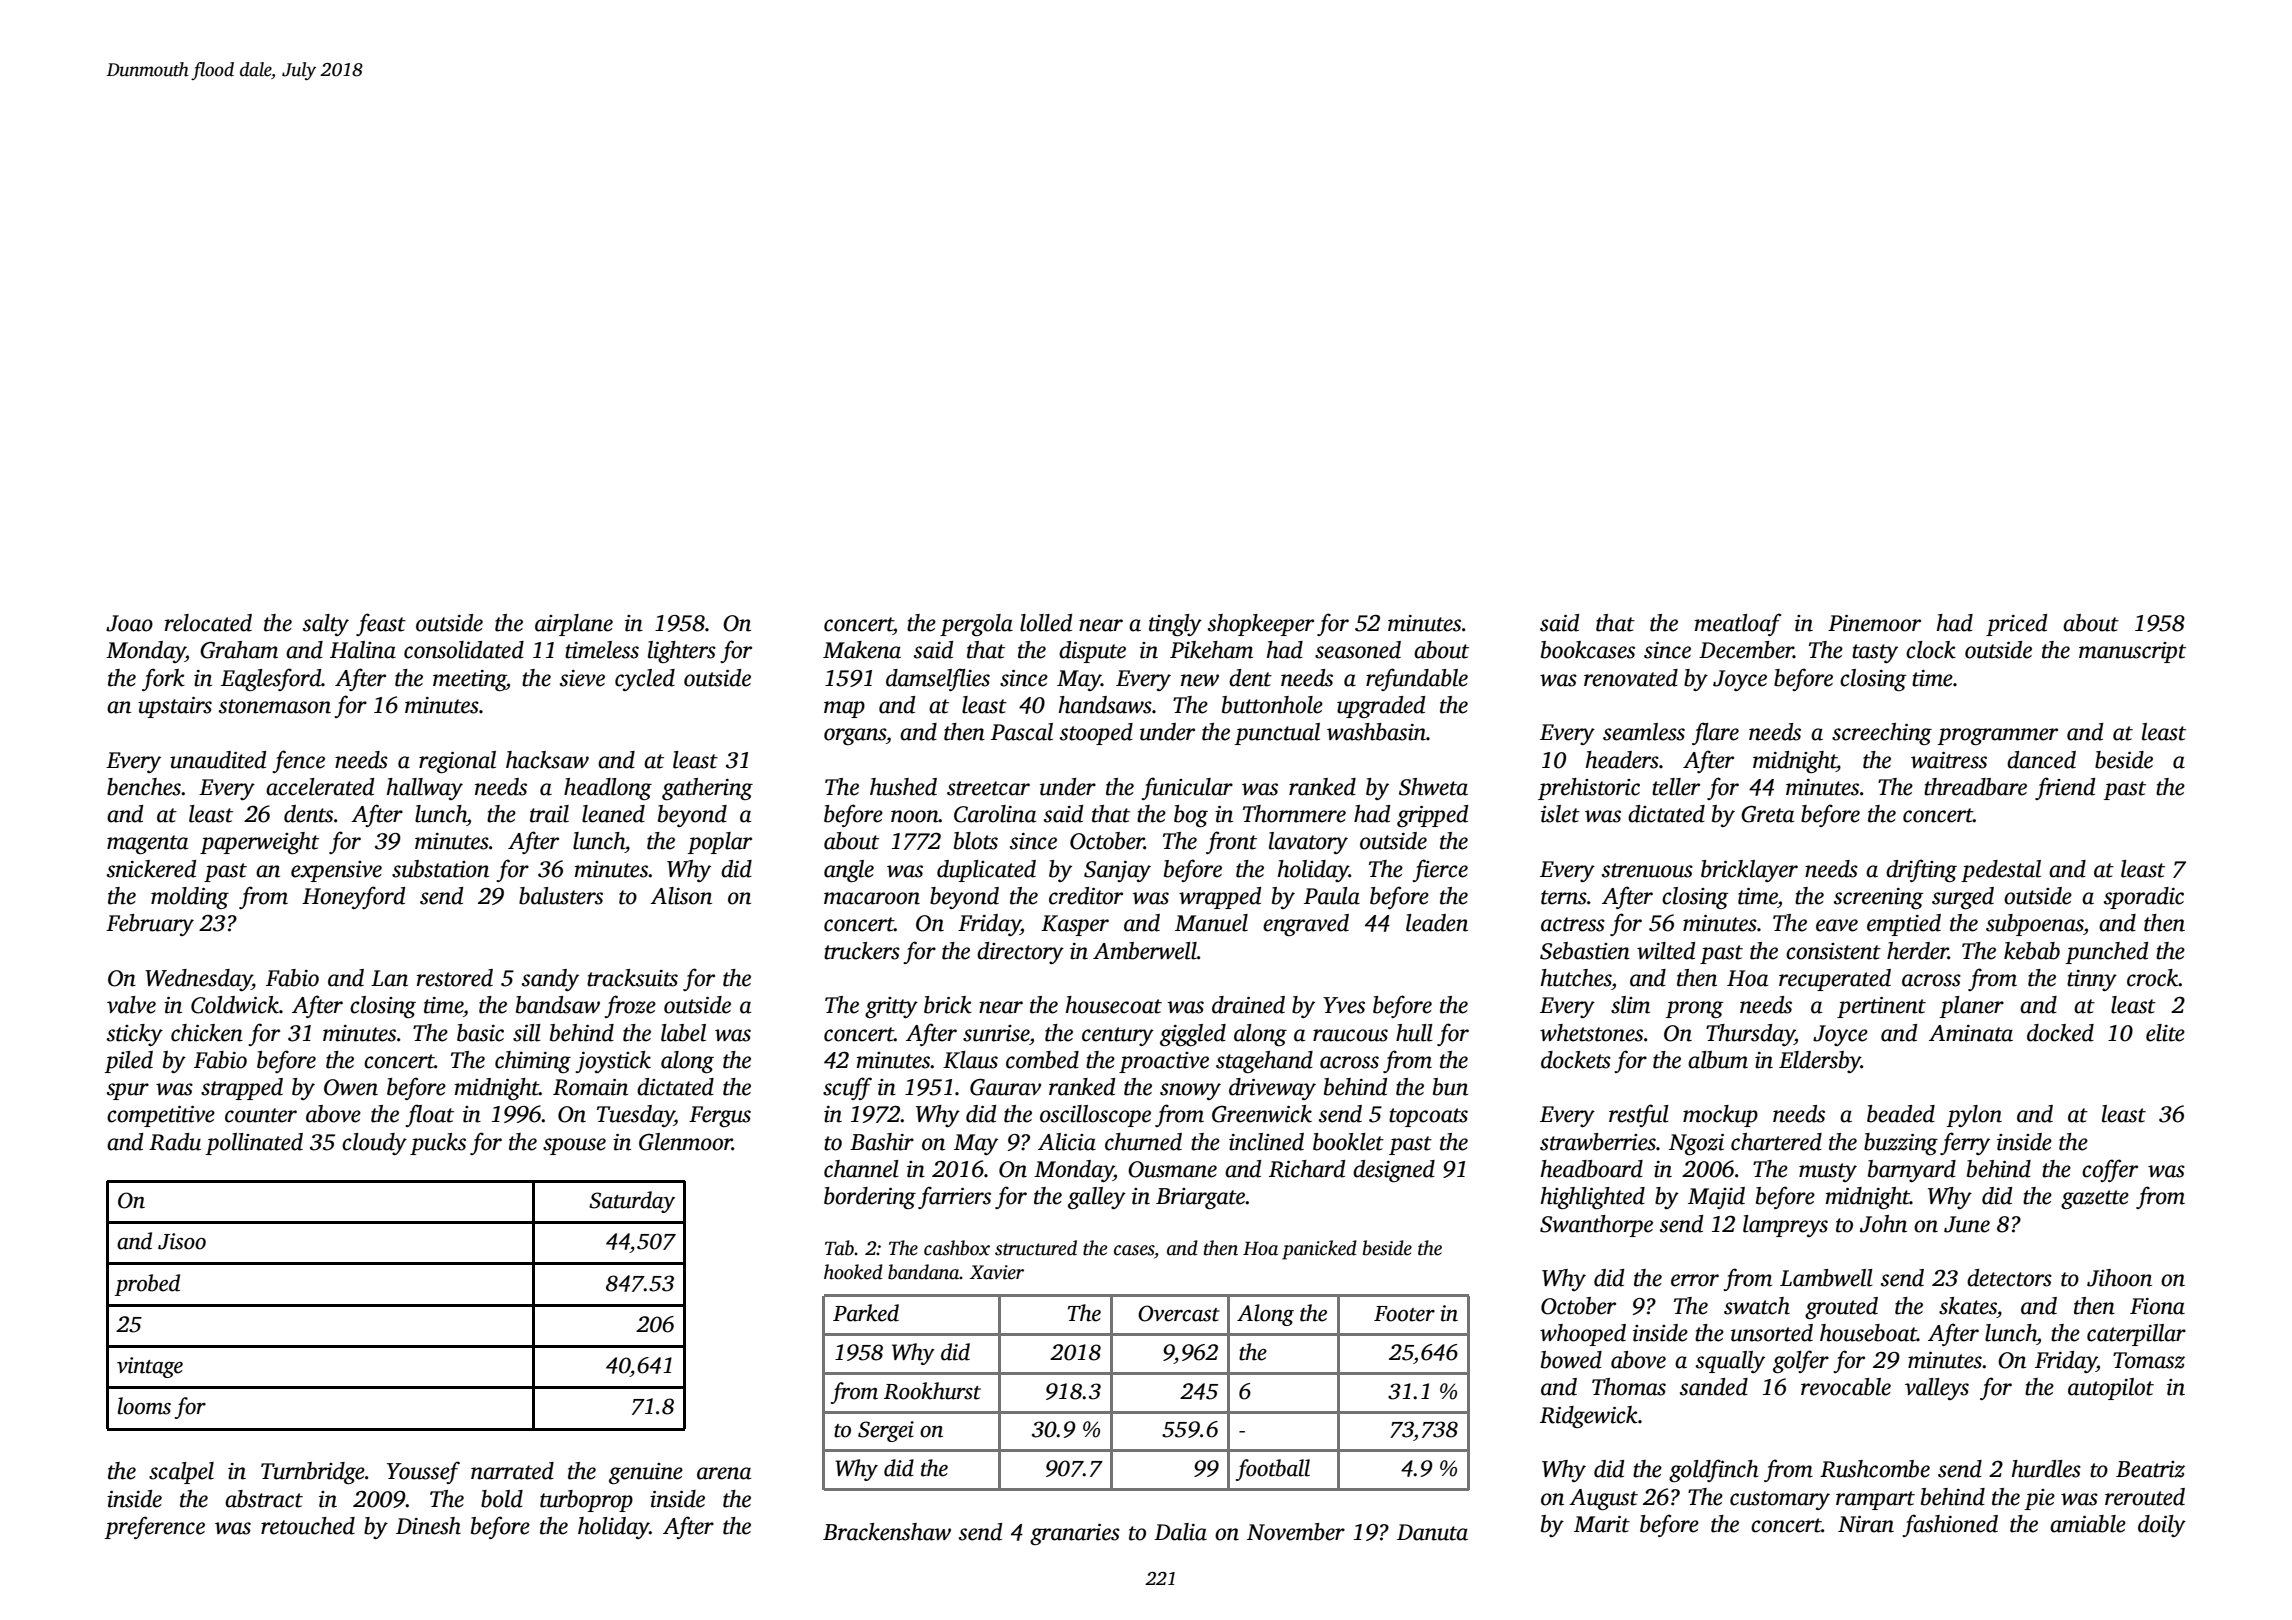 This screenshot has width=2292, height=1620. Describe the element at coordinates (976, 625) in the screenshot. I see `pergola` at that location.
